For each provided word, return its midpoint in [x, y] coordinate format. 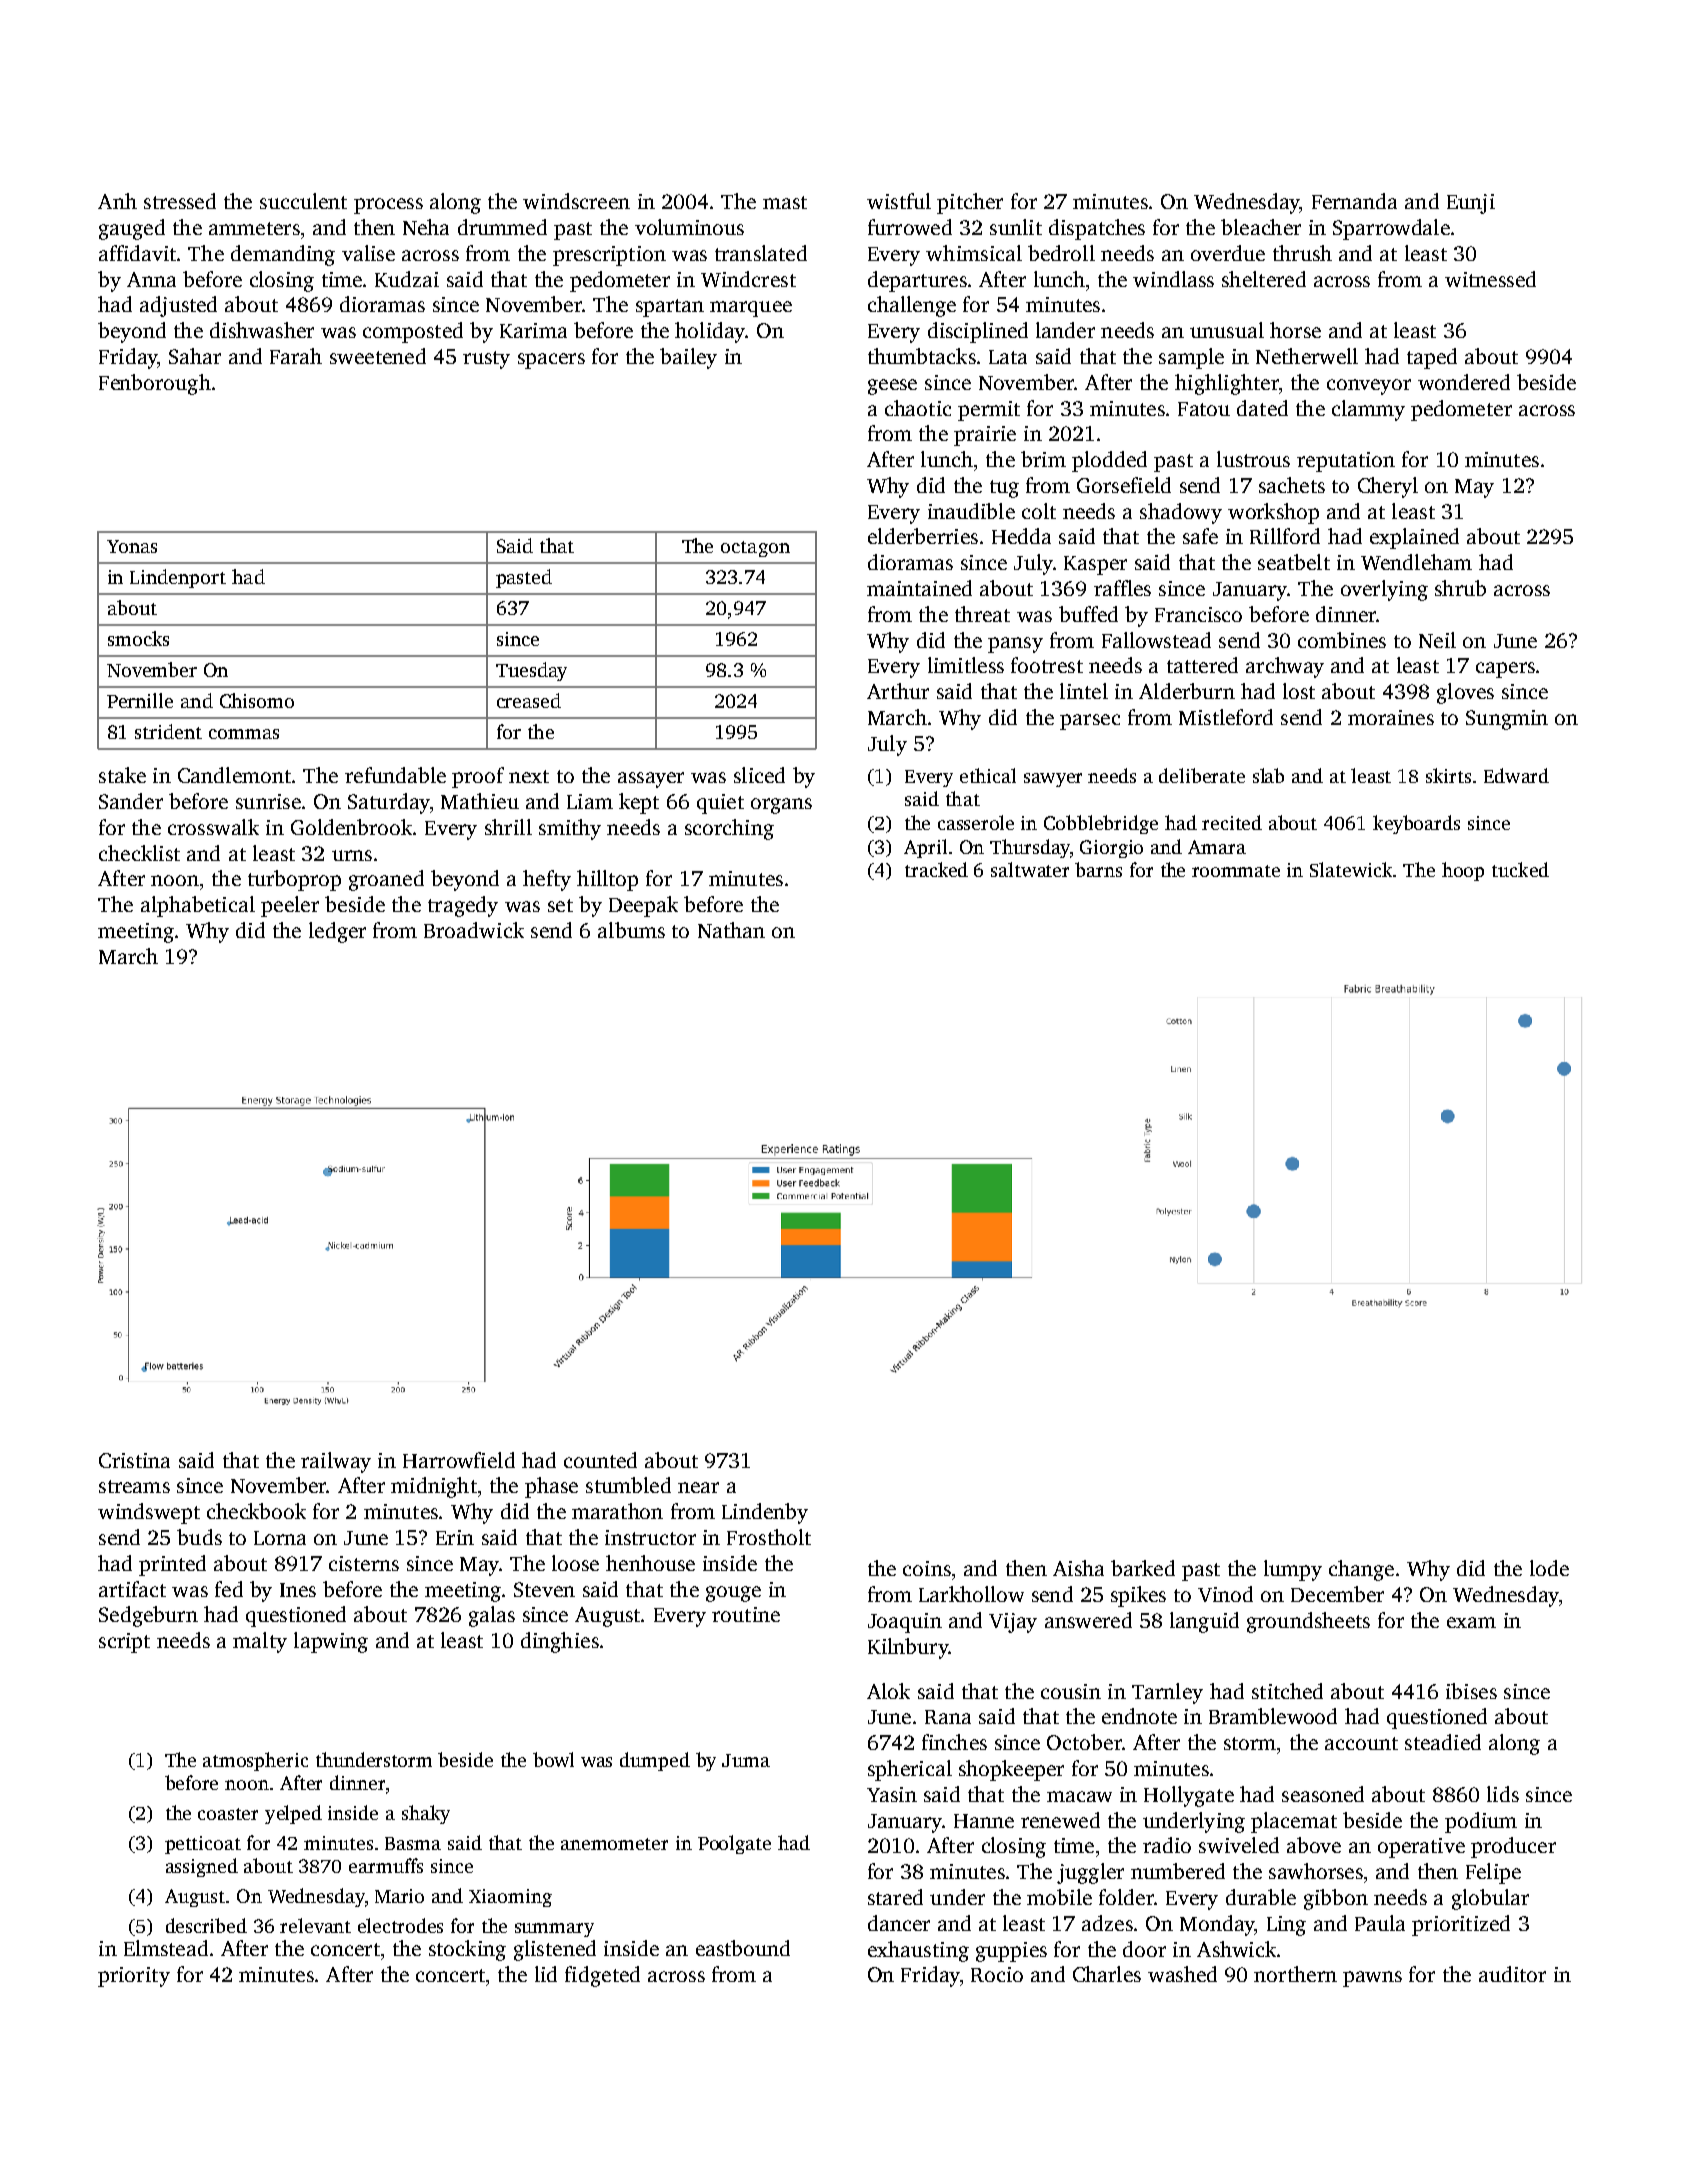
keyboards [1416, 824]
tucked [1520, 869]
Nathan [731, 930]
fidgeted [602, 1976]
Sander [131, 801]
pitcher [970, 203]
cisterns [364, 1563]
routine [746, 1614]
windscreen [576, 201]
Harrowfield [459, 1460]
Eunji [1471, 204]
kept [639, 803]
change [1361, 1570]
